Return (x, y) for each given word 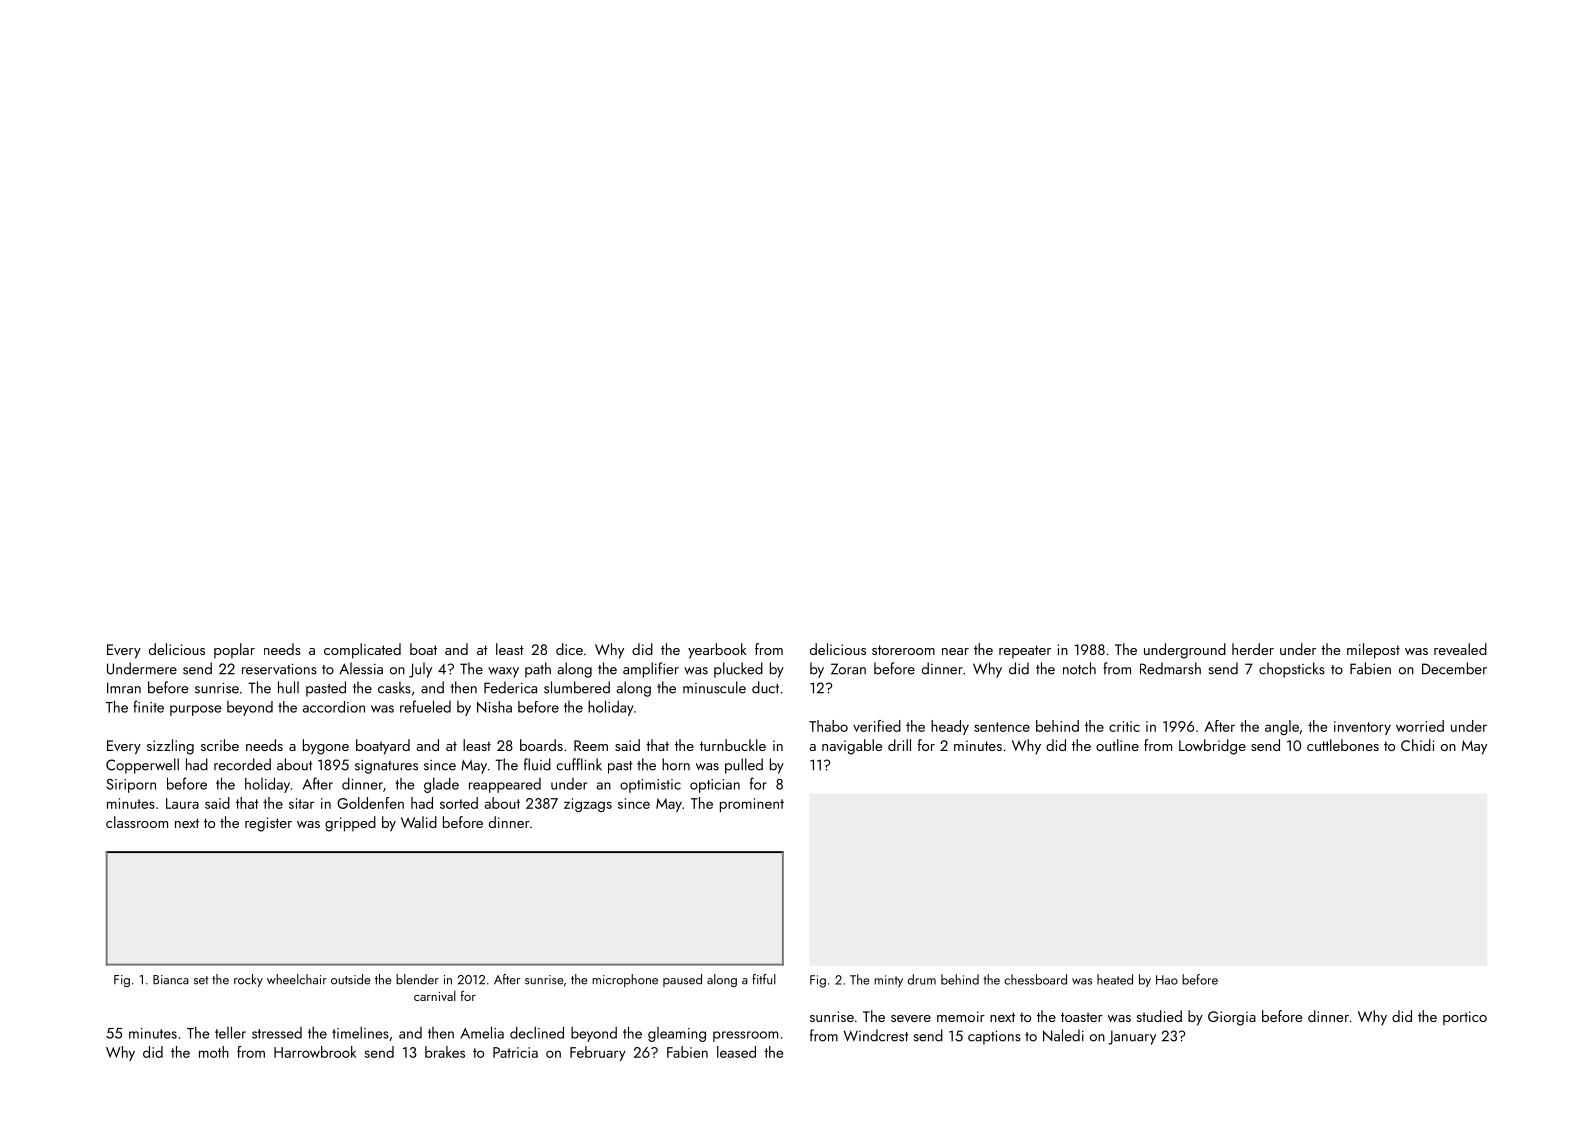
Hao (1167, 980)
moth (214, 1052)
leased (736, 1052)
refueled (425, 706)
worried (1420, 726)
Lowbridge (1212, 747)
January (1132, 1037)
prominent (752, 805)
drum (921, 979)
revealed (1460, 649)
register (268, 824)
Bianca (171, 980)
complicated (362, 651)
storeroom (903, 650)
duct (765, 687)
